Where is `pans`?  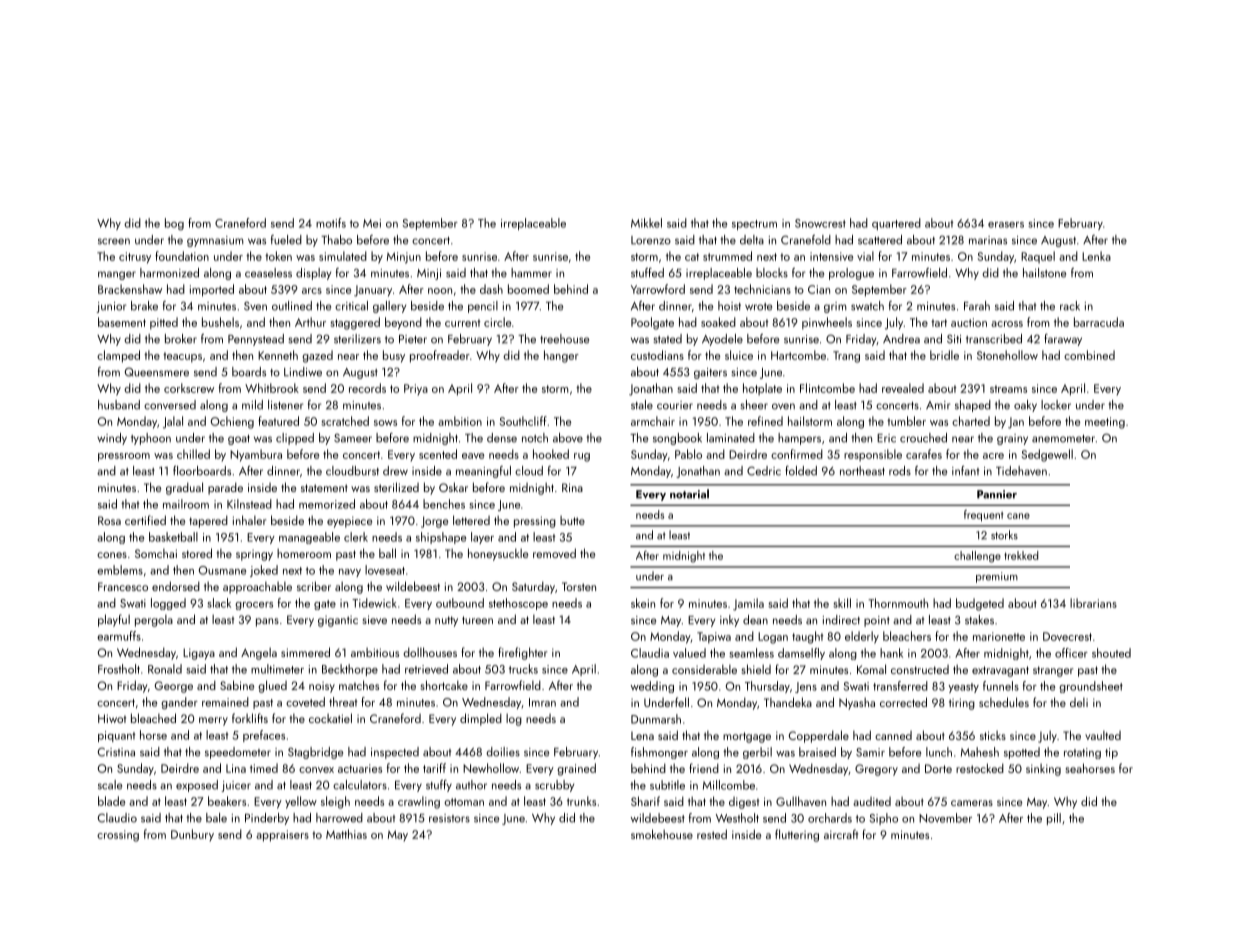
pans is located at coordinates (267, 622).
